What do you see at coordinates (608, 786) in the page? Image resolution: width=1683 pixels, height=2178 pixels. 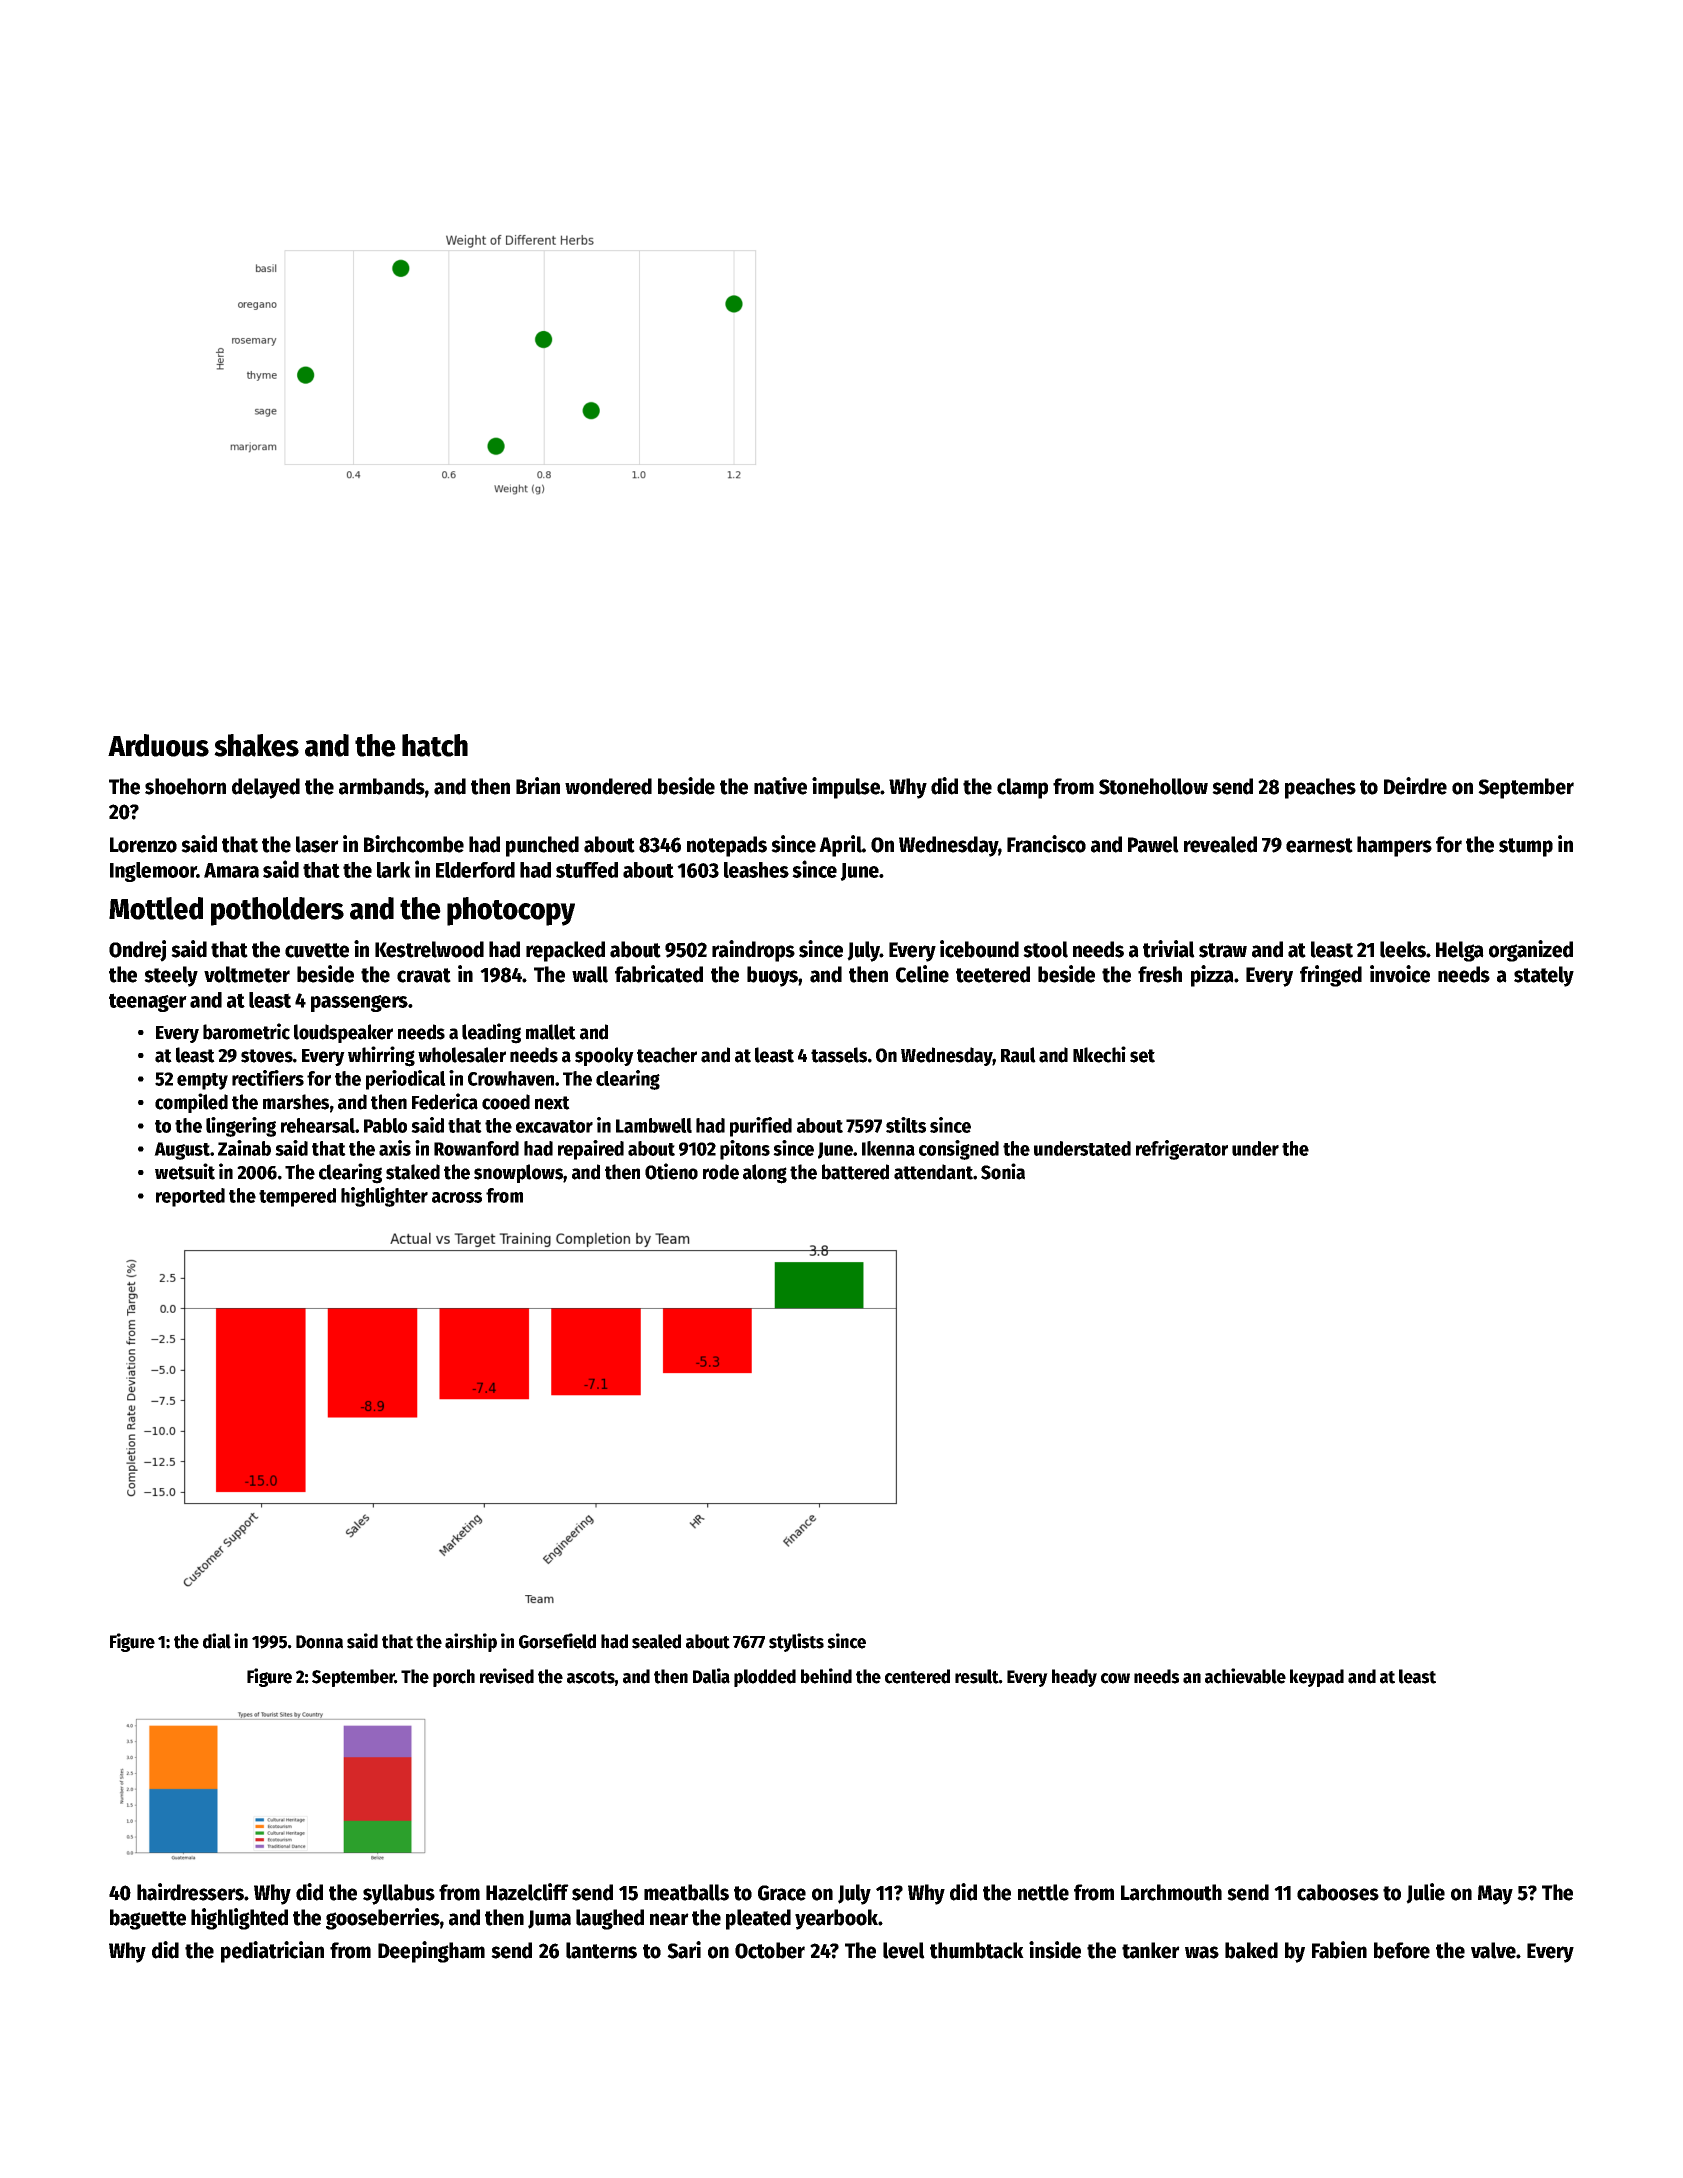 I see `wondered` at bounding box center [608, 786].
